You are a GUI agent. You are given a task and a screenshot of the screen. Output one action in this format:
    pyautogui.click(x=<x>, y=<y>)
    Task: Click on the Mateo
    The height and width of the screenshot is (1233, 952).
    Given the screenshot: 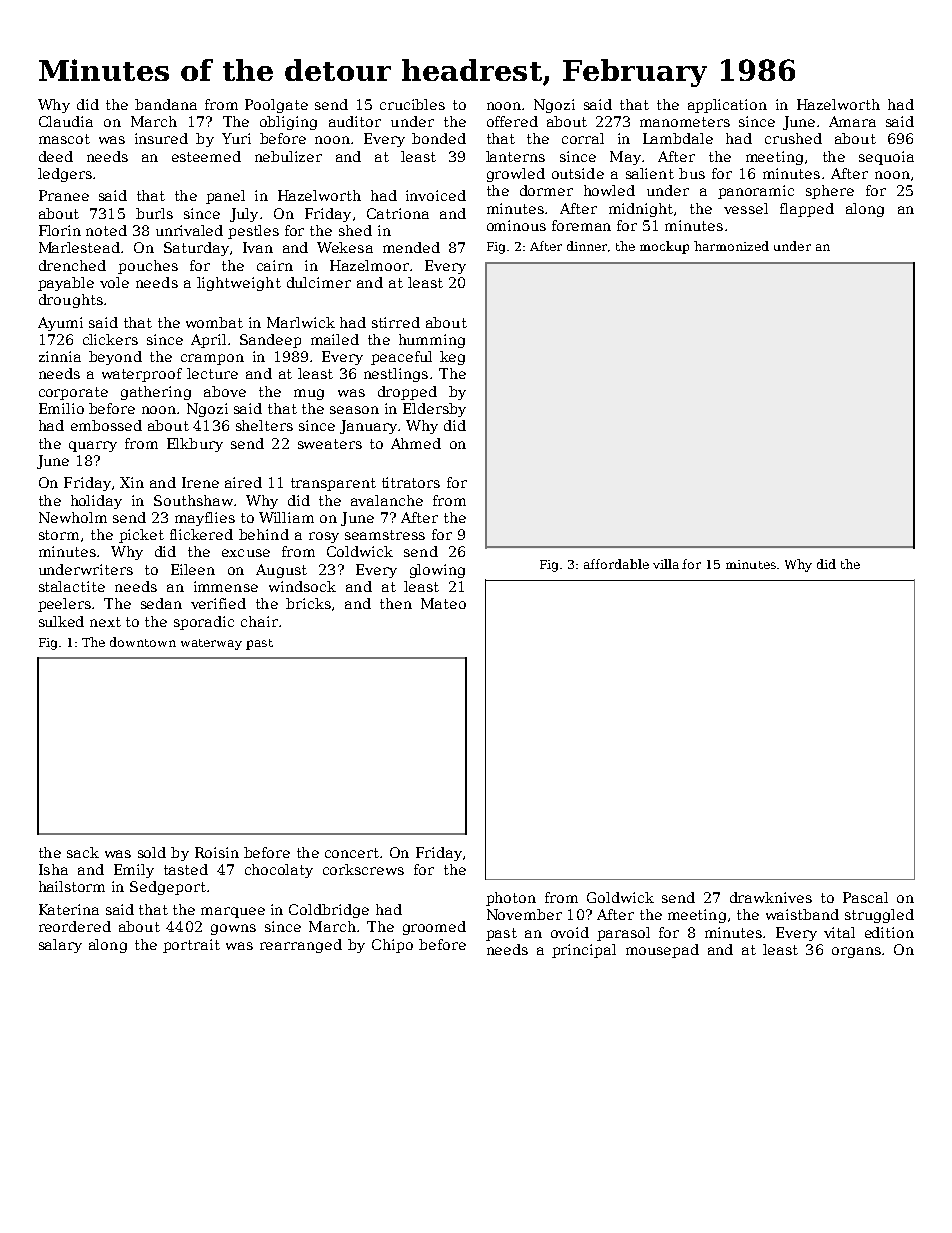 What is the action you would take?
    pyautogui.click(x=443, y=603)
